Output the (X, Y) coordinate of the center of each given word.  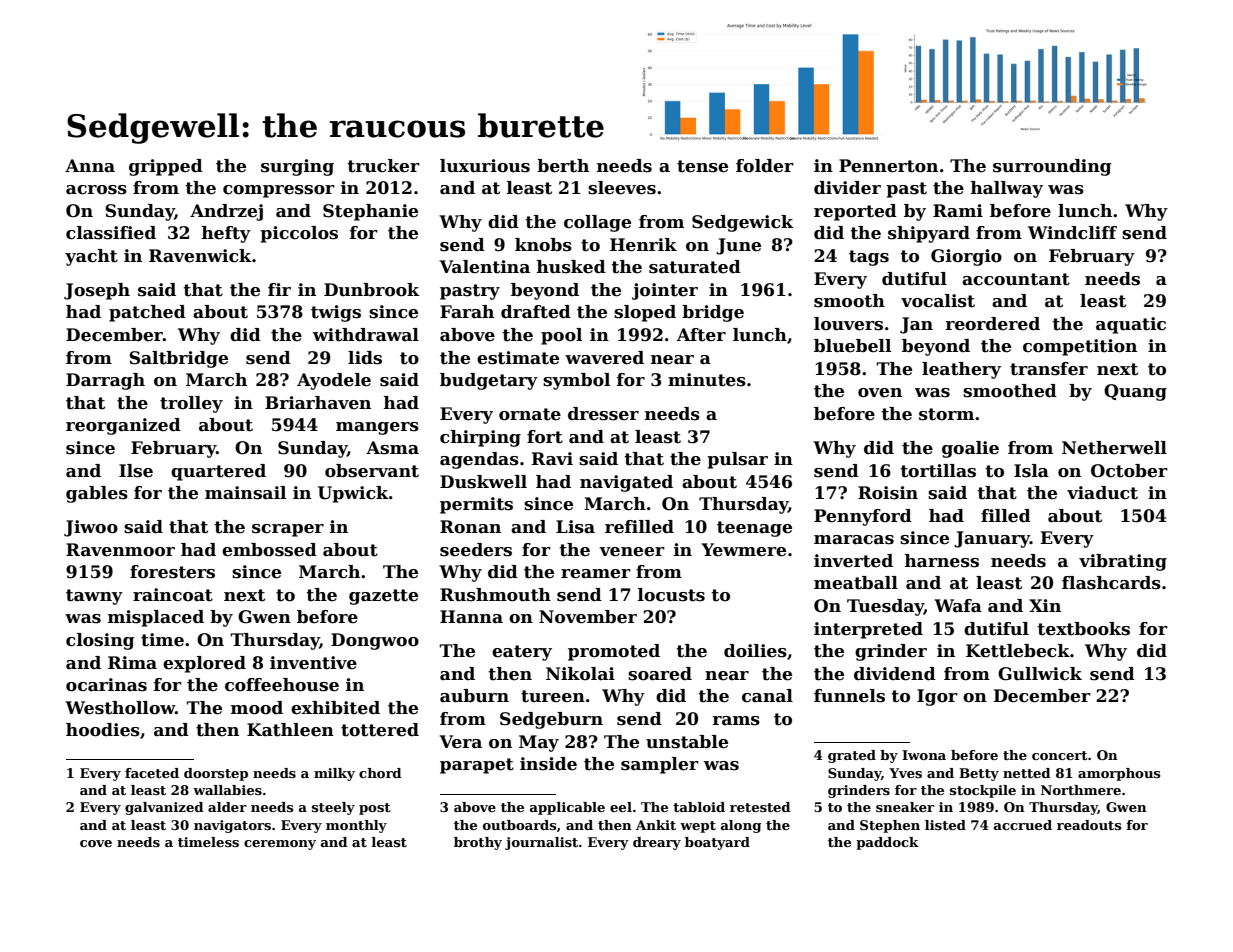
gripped (166, 167)
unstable (687, 742)
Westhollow (120, 708)
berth (563, 166)
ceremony (280, 845)
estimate (518, 358)
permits (476, 505)
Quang (1135, 392)
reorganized (123, 426)
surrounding (1052, 167)
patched (147, 313)
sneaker (905, 807)
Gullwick (1040, 674)
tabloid (699, 807)
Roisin (888, 493)
